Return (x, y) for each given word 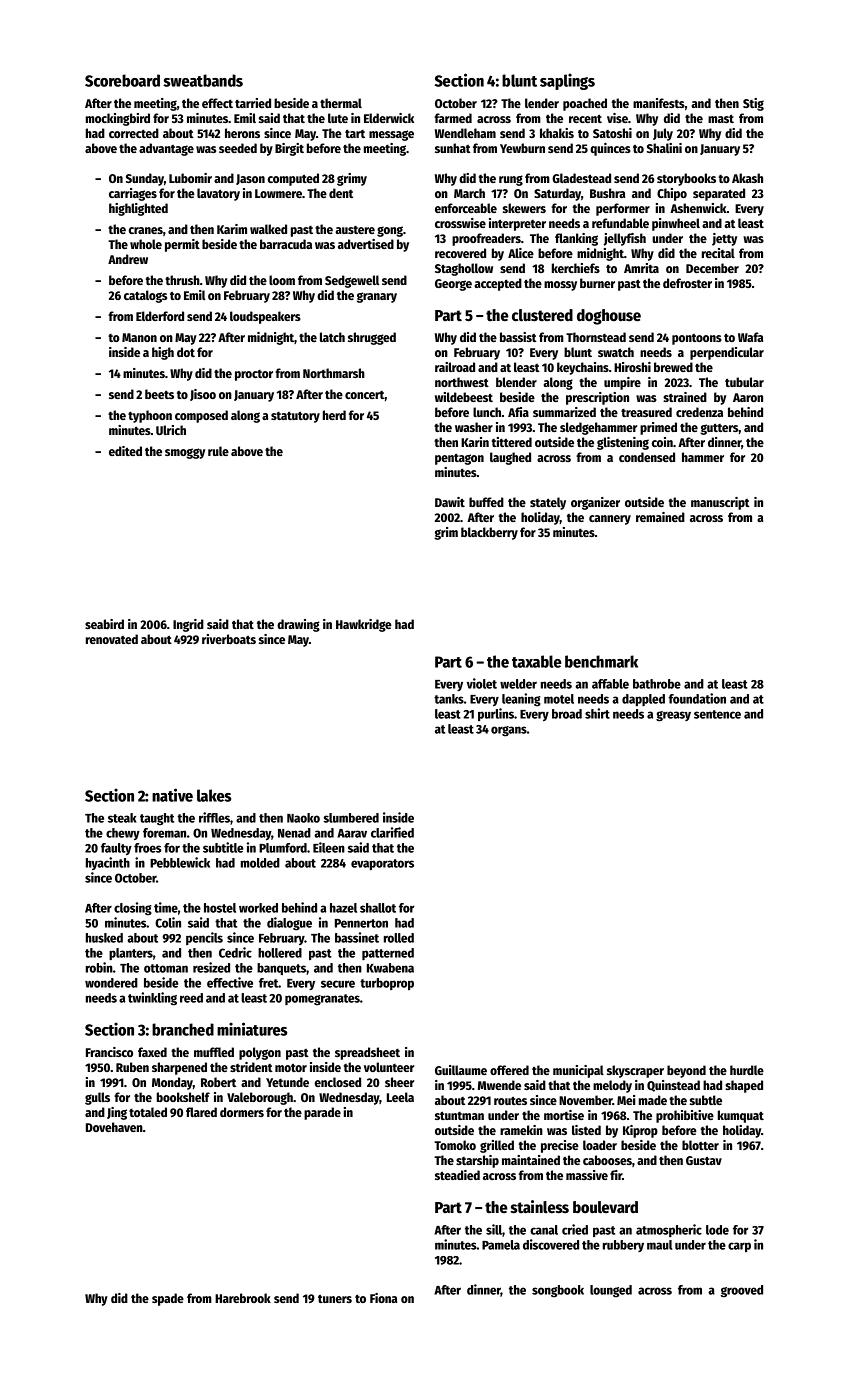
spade (168, 1299)
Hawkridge (364, 625)
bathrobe (657, 684)
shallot (378, 908)
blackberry (489, 533)
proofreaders (486, 239)
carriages (133, 194)
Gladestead (581, 178)
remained (660, 517)
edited (125, 451)
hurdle (747, 1070)
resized (211, 967)
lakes (214, 795)
